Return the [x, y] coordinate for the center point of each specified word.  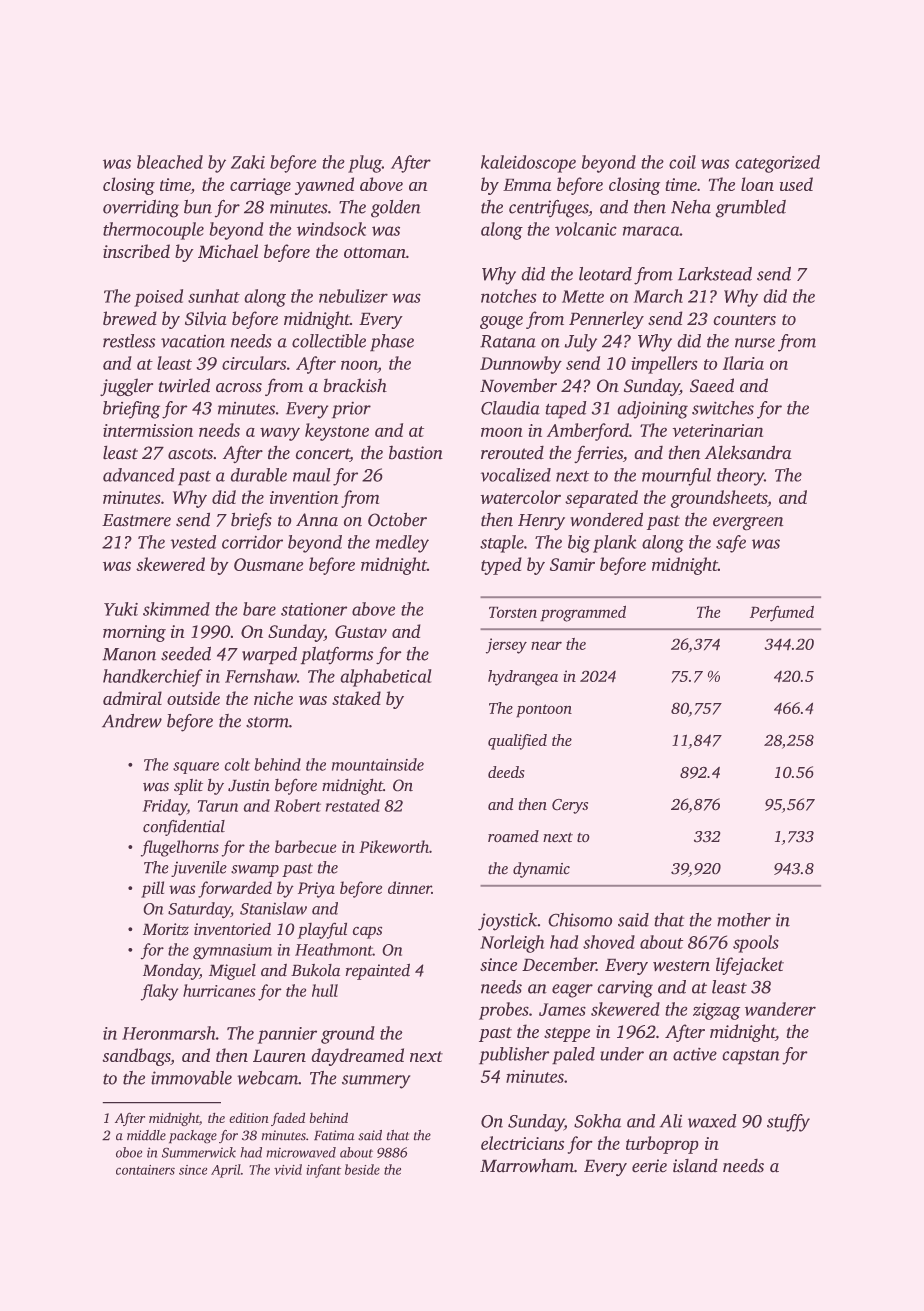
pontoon [544, 711]
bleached [170, 162]
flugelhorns [180, 848]
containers [145, 1170]
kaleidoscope [528, 164]
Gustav [361, 631]
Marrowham [527, 1165]
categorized [777, 164]
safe [731, 544]
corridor [252, 542]
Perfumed [782, 613]
